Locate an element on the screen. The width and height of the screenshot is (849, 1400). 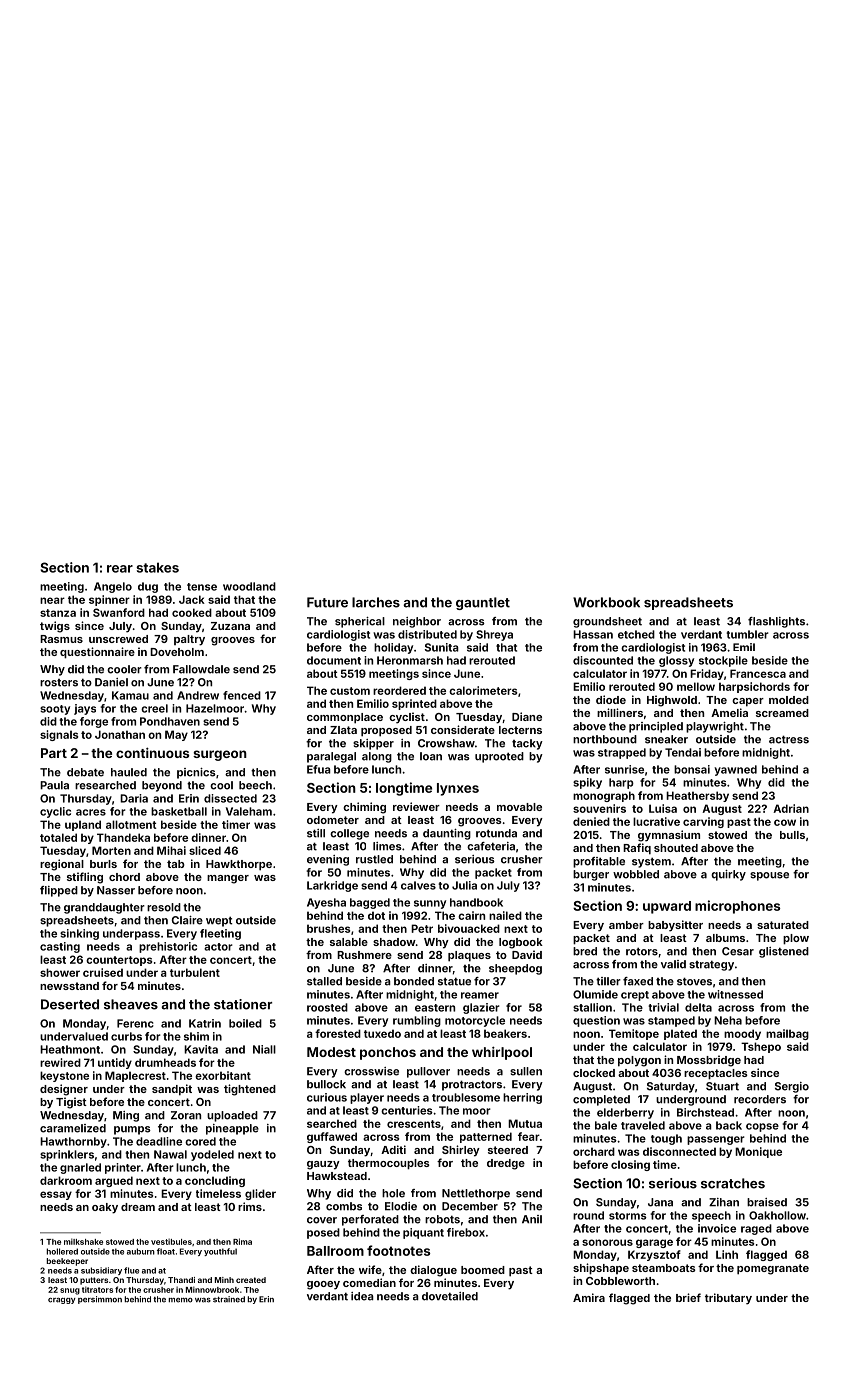
amber is located at coordinates (626, 925).
